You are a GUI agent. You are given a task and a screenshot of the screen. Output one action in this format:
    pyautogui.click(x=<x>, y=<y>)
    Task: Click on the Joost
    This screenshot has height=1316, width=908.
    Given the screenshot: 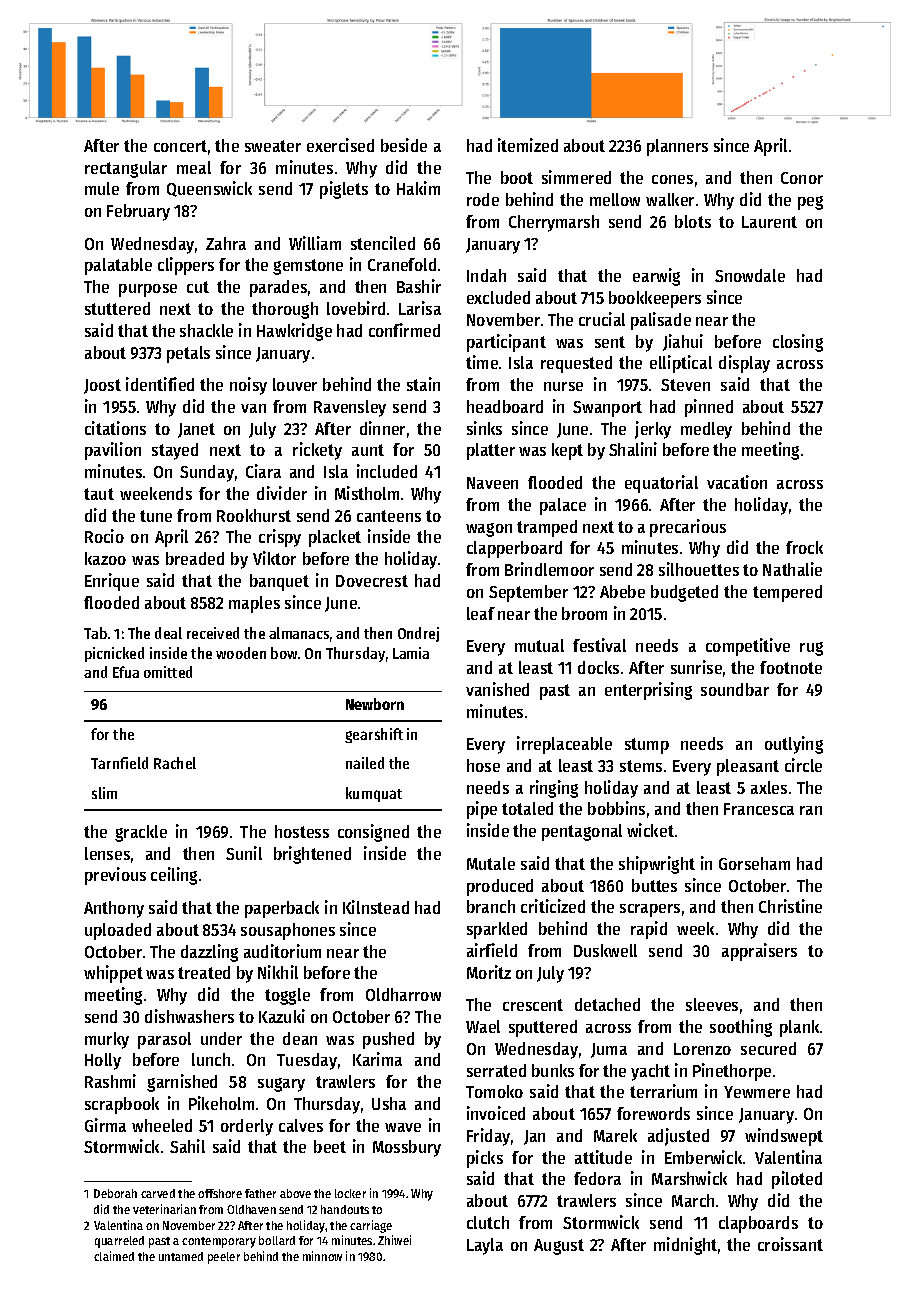 What is the action you would take?
    pyautogui.click(x=102, y=386)
